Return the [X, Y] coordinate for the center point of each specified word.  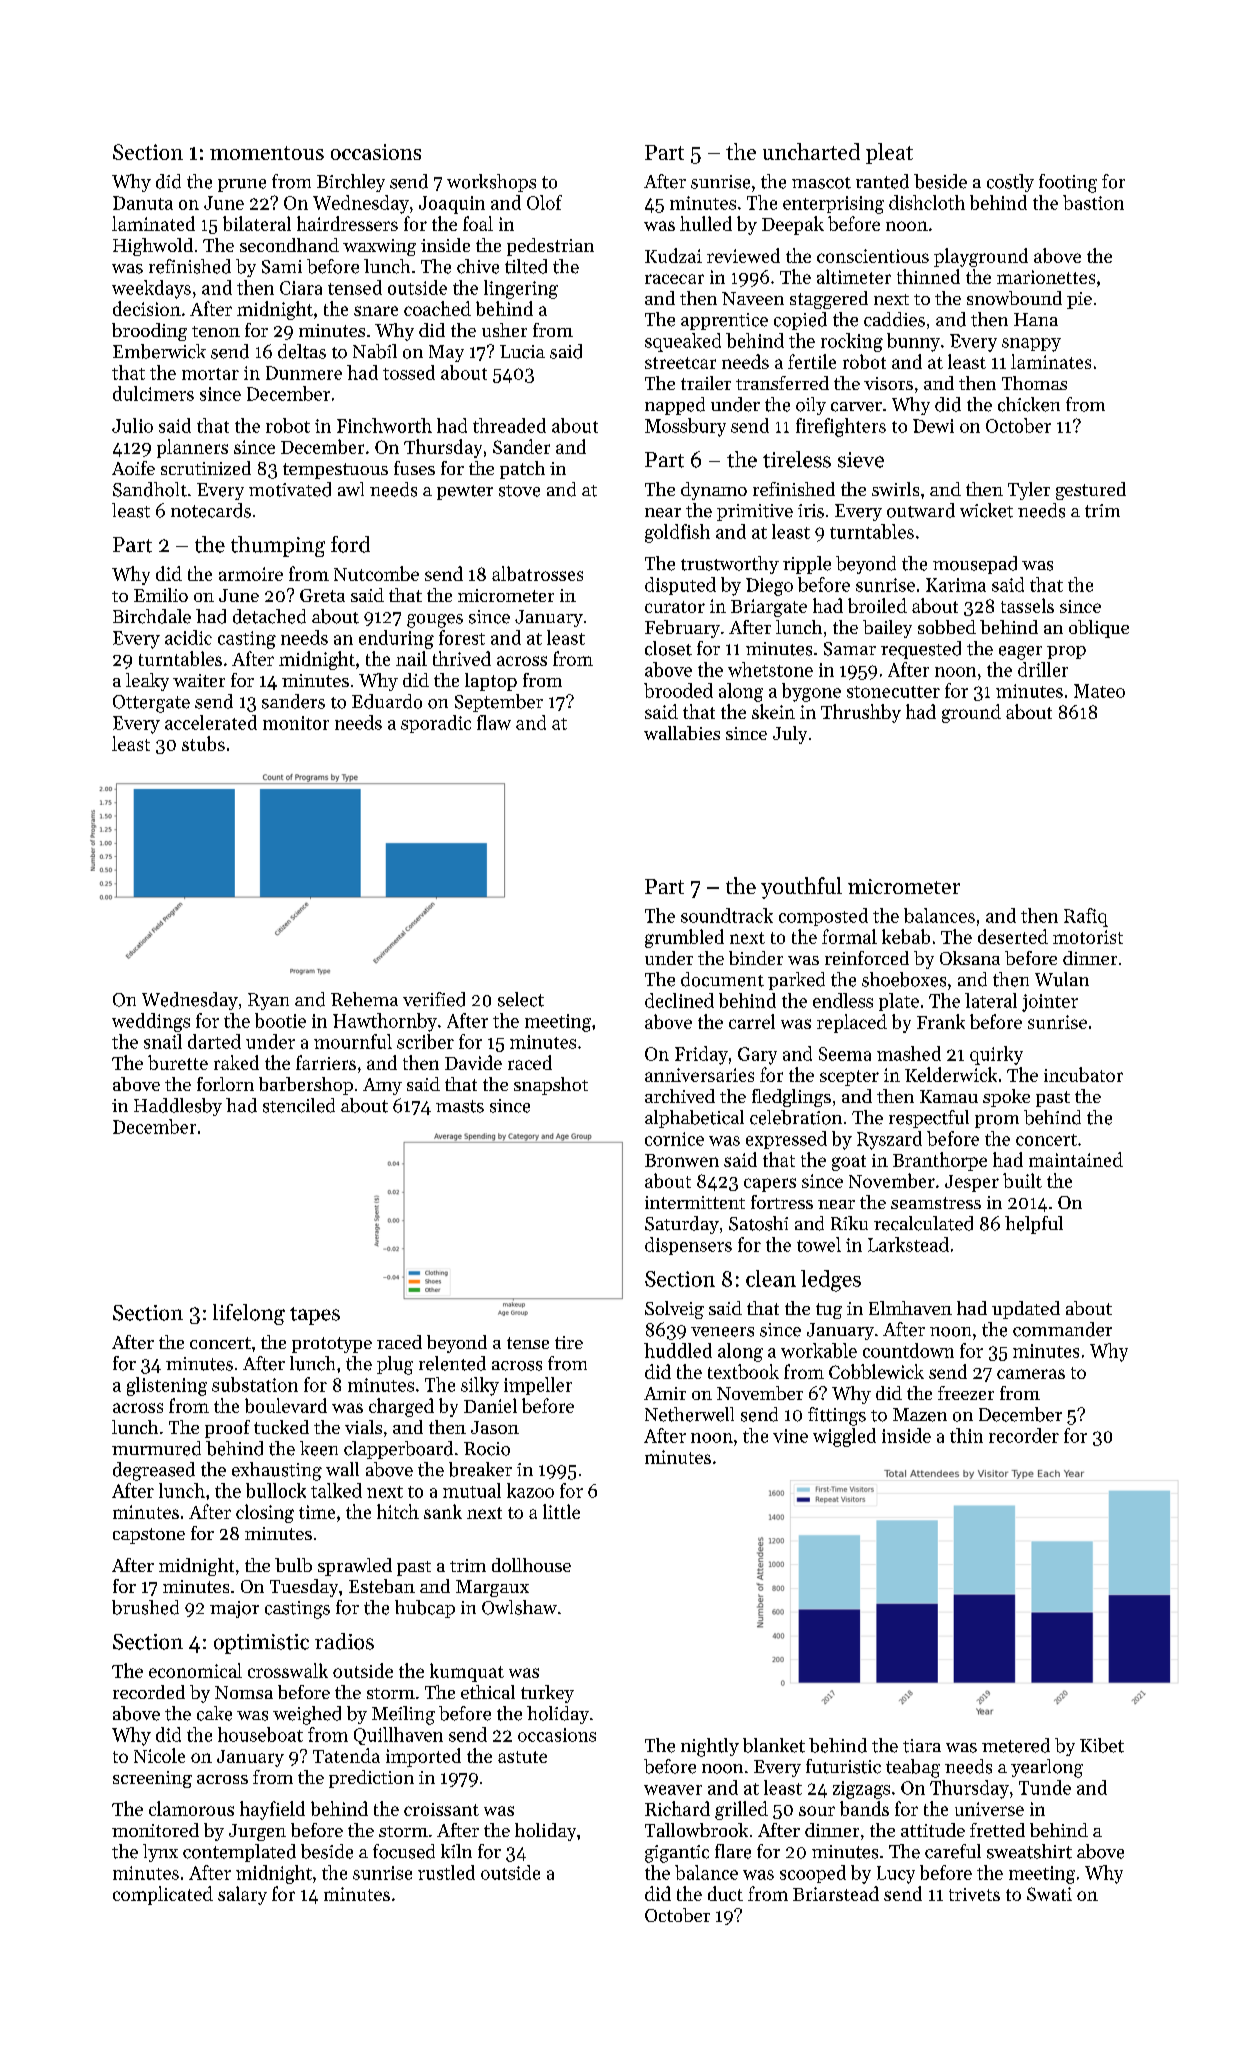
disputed [680, 586]
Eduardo [387, 701]
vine [790, 1436]
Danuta [143, 203]
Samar [850, 649]
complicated [163, 1895]
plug [395, 1365]
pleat [889, 153]
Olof [544, 202]
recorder [1024, 1435]
